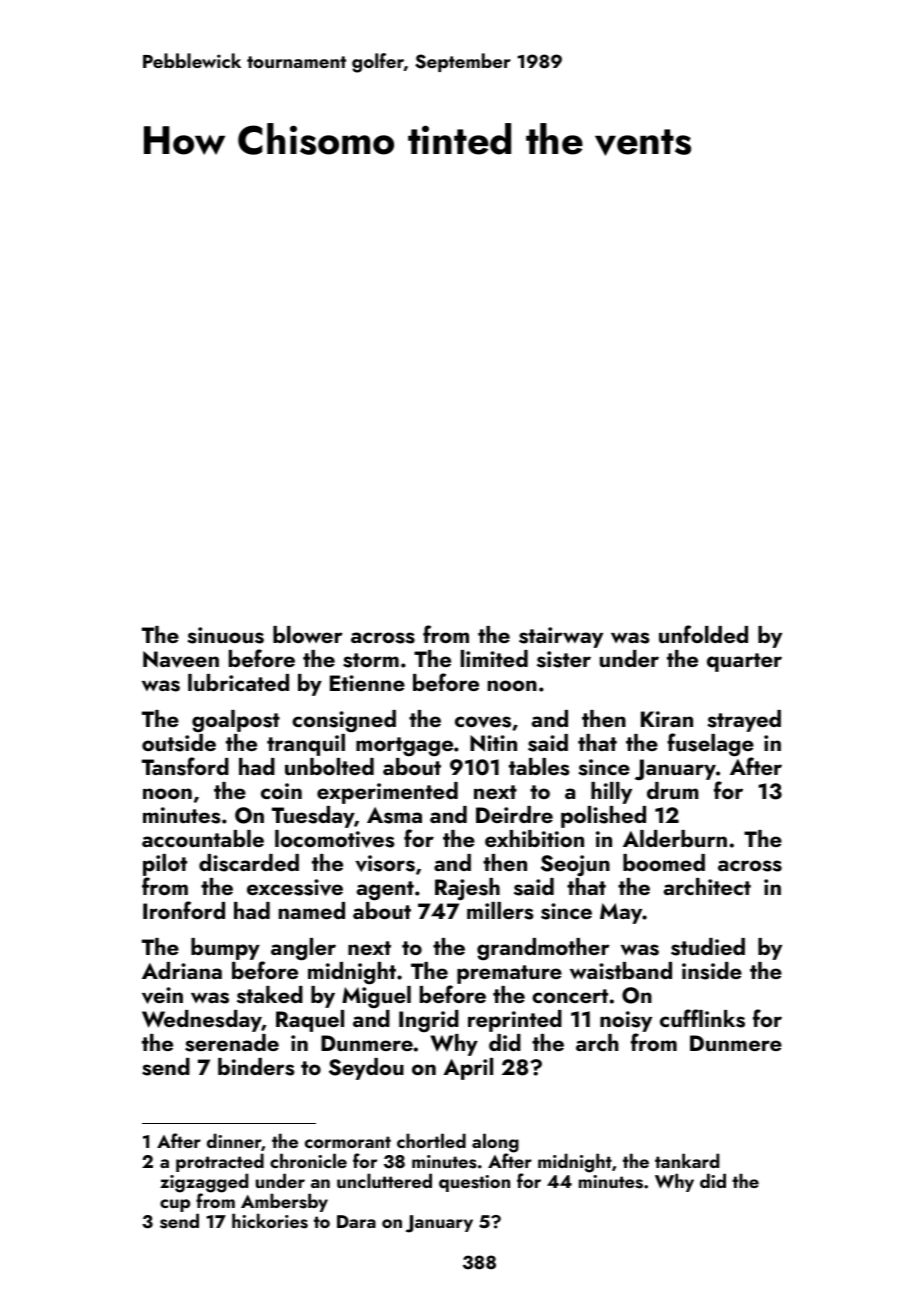 Image resolution: width=924 pixels, height=1311 pixels. I want to click on question, so click(474, 1183).
